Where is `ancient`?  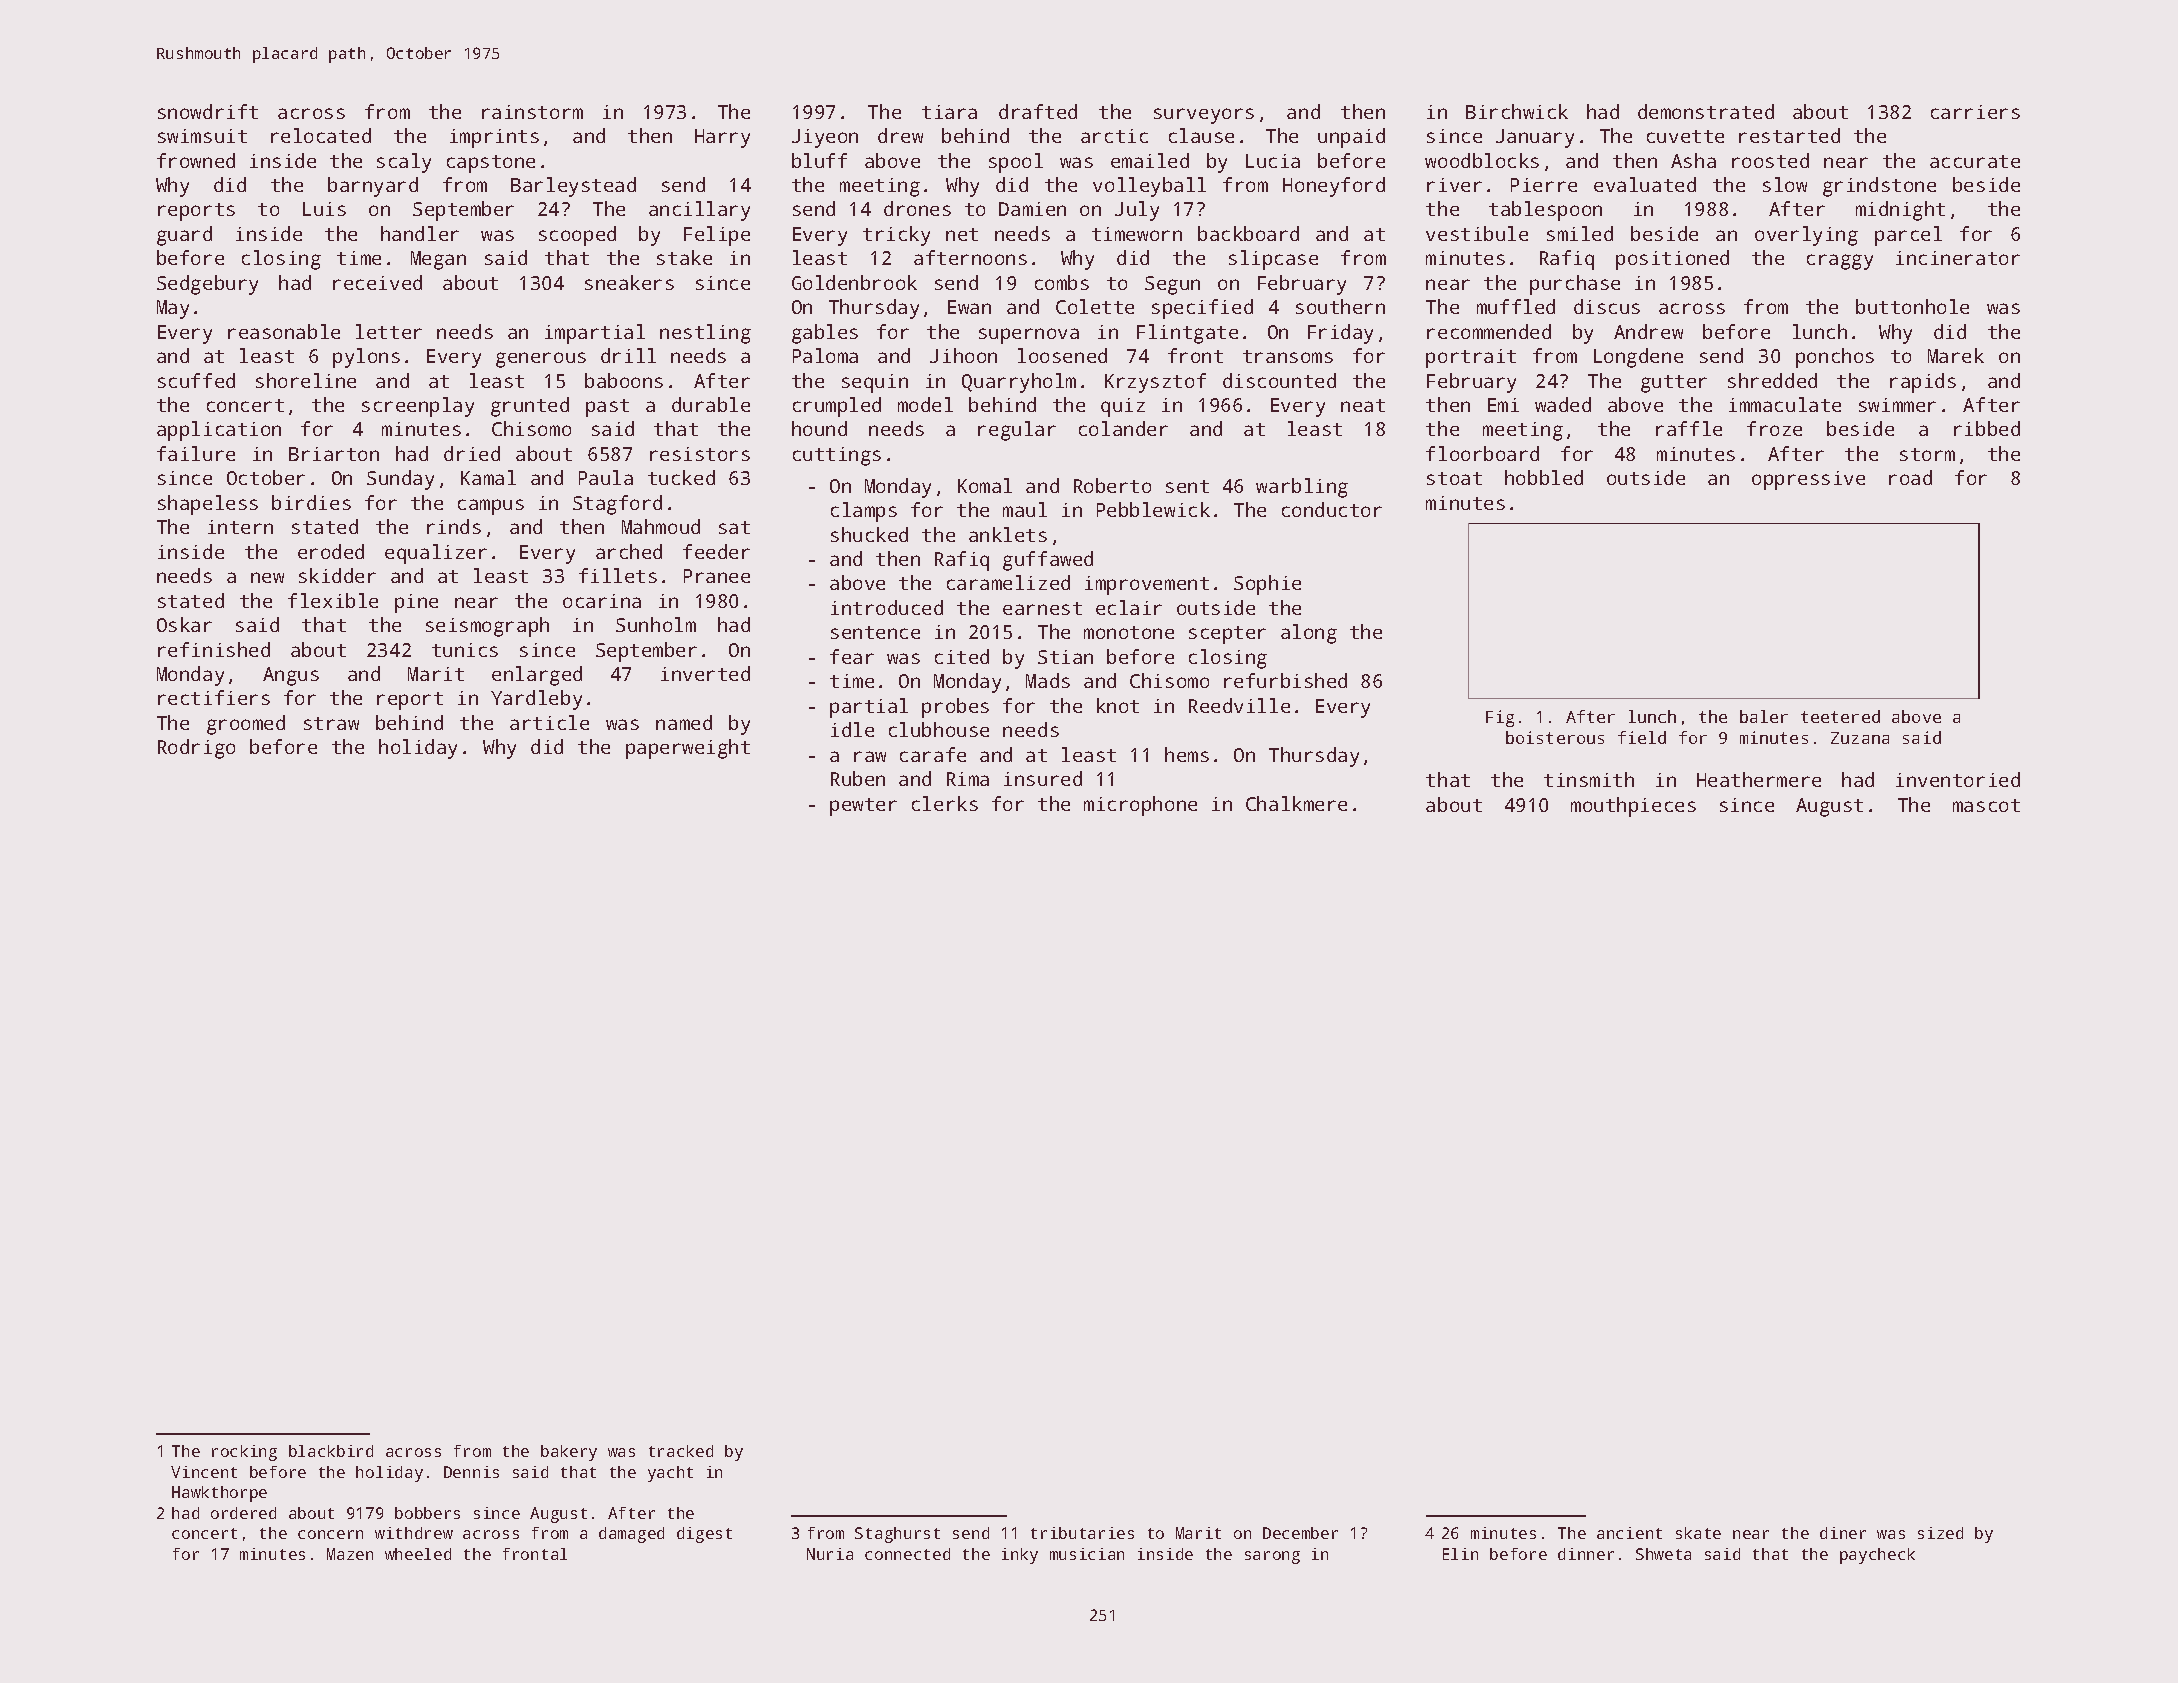 ancient is located at coordinates (1629, 1533).
